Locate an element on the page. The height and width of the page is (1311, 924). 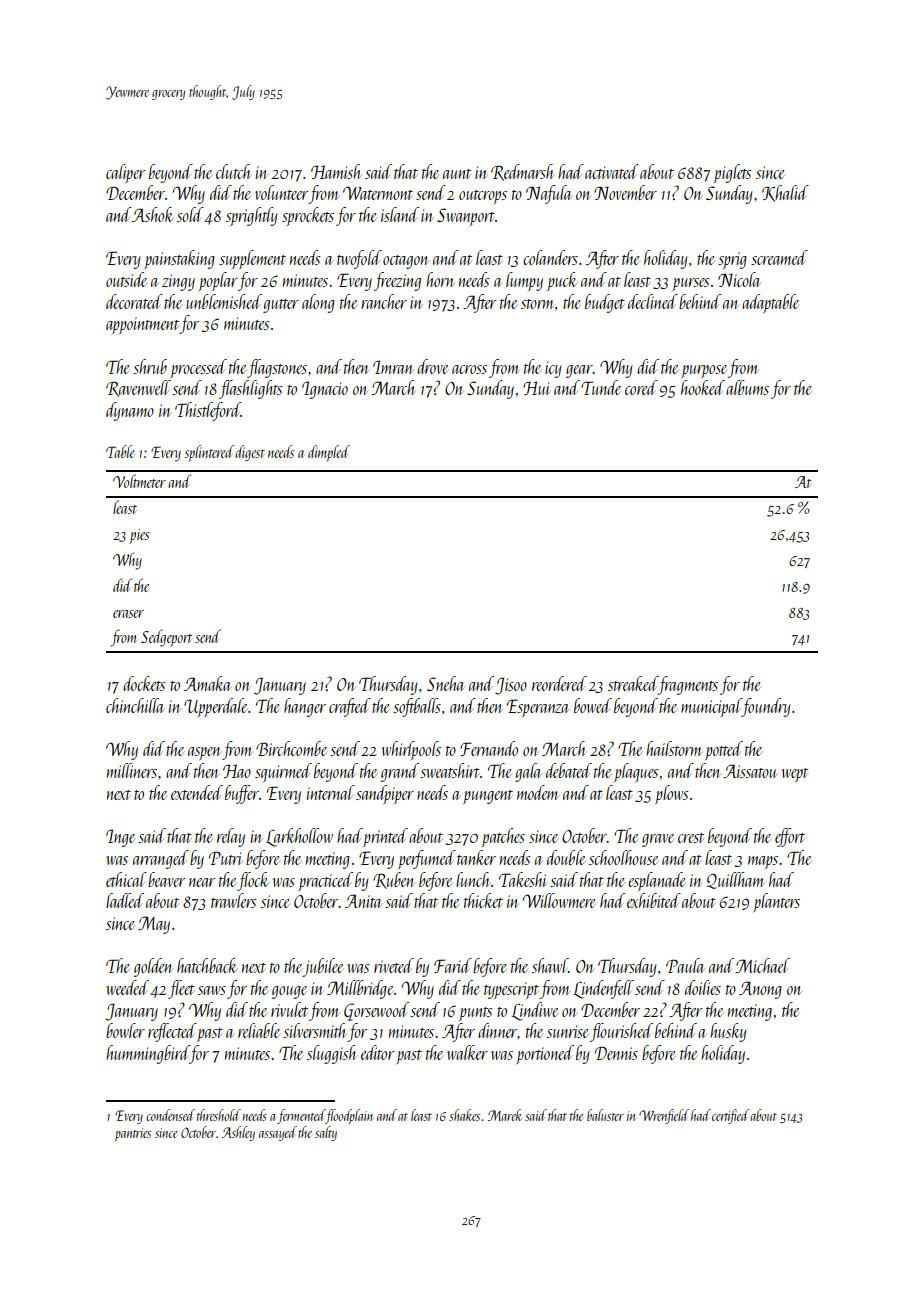
planters is located at coordinates (776, 902).
